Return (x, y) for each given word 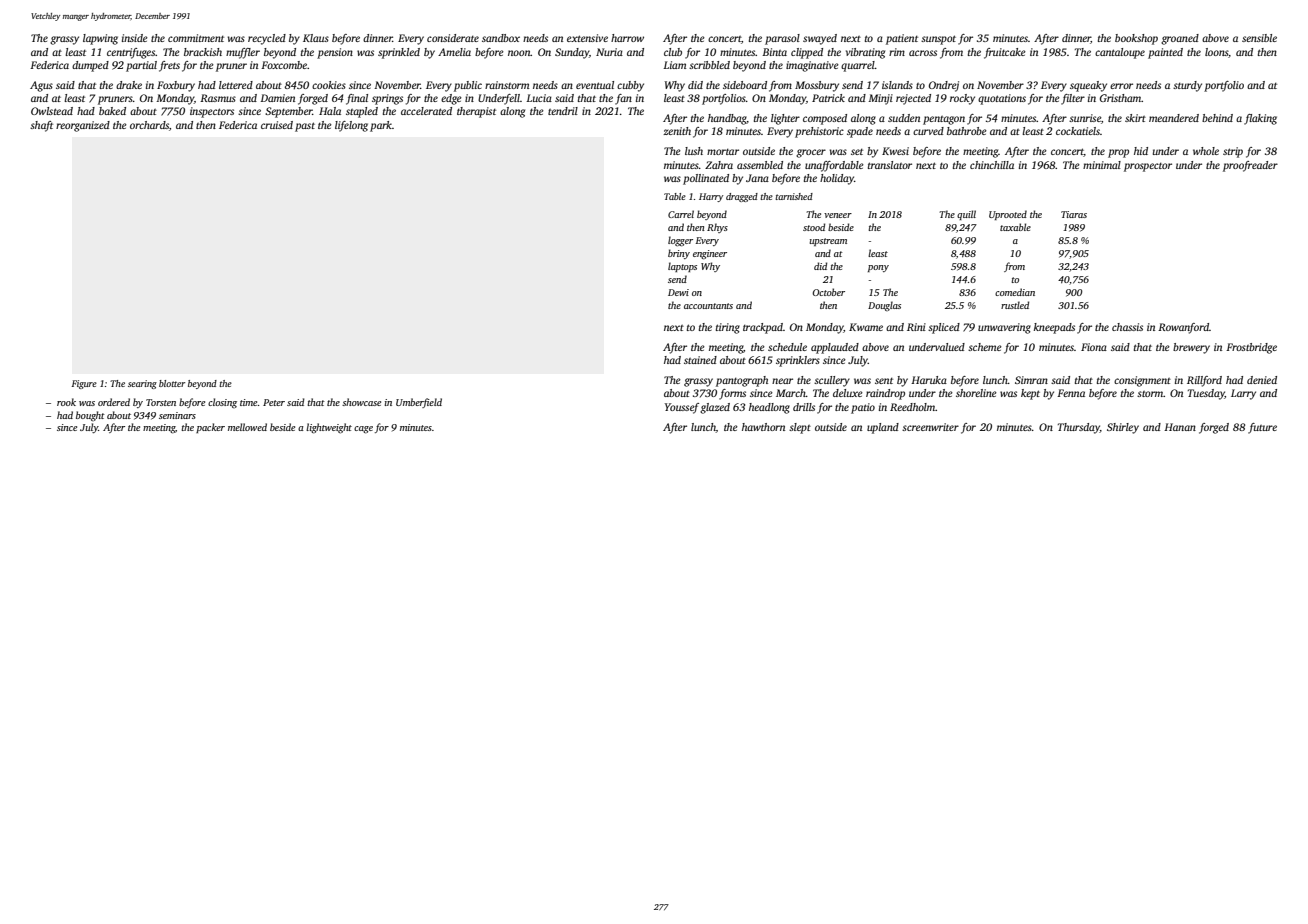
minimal (1102, 165)
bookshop (1136, 39)
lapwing (100, 39)
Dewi (678, 292)
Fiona (1094, 347)
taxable (1015, 227)
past (305, 127)
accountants (708, 306)
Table (675, 196)
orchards (149, 125)
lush (694, 151)
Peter (274, 402)
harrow (627, 38)
